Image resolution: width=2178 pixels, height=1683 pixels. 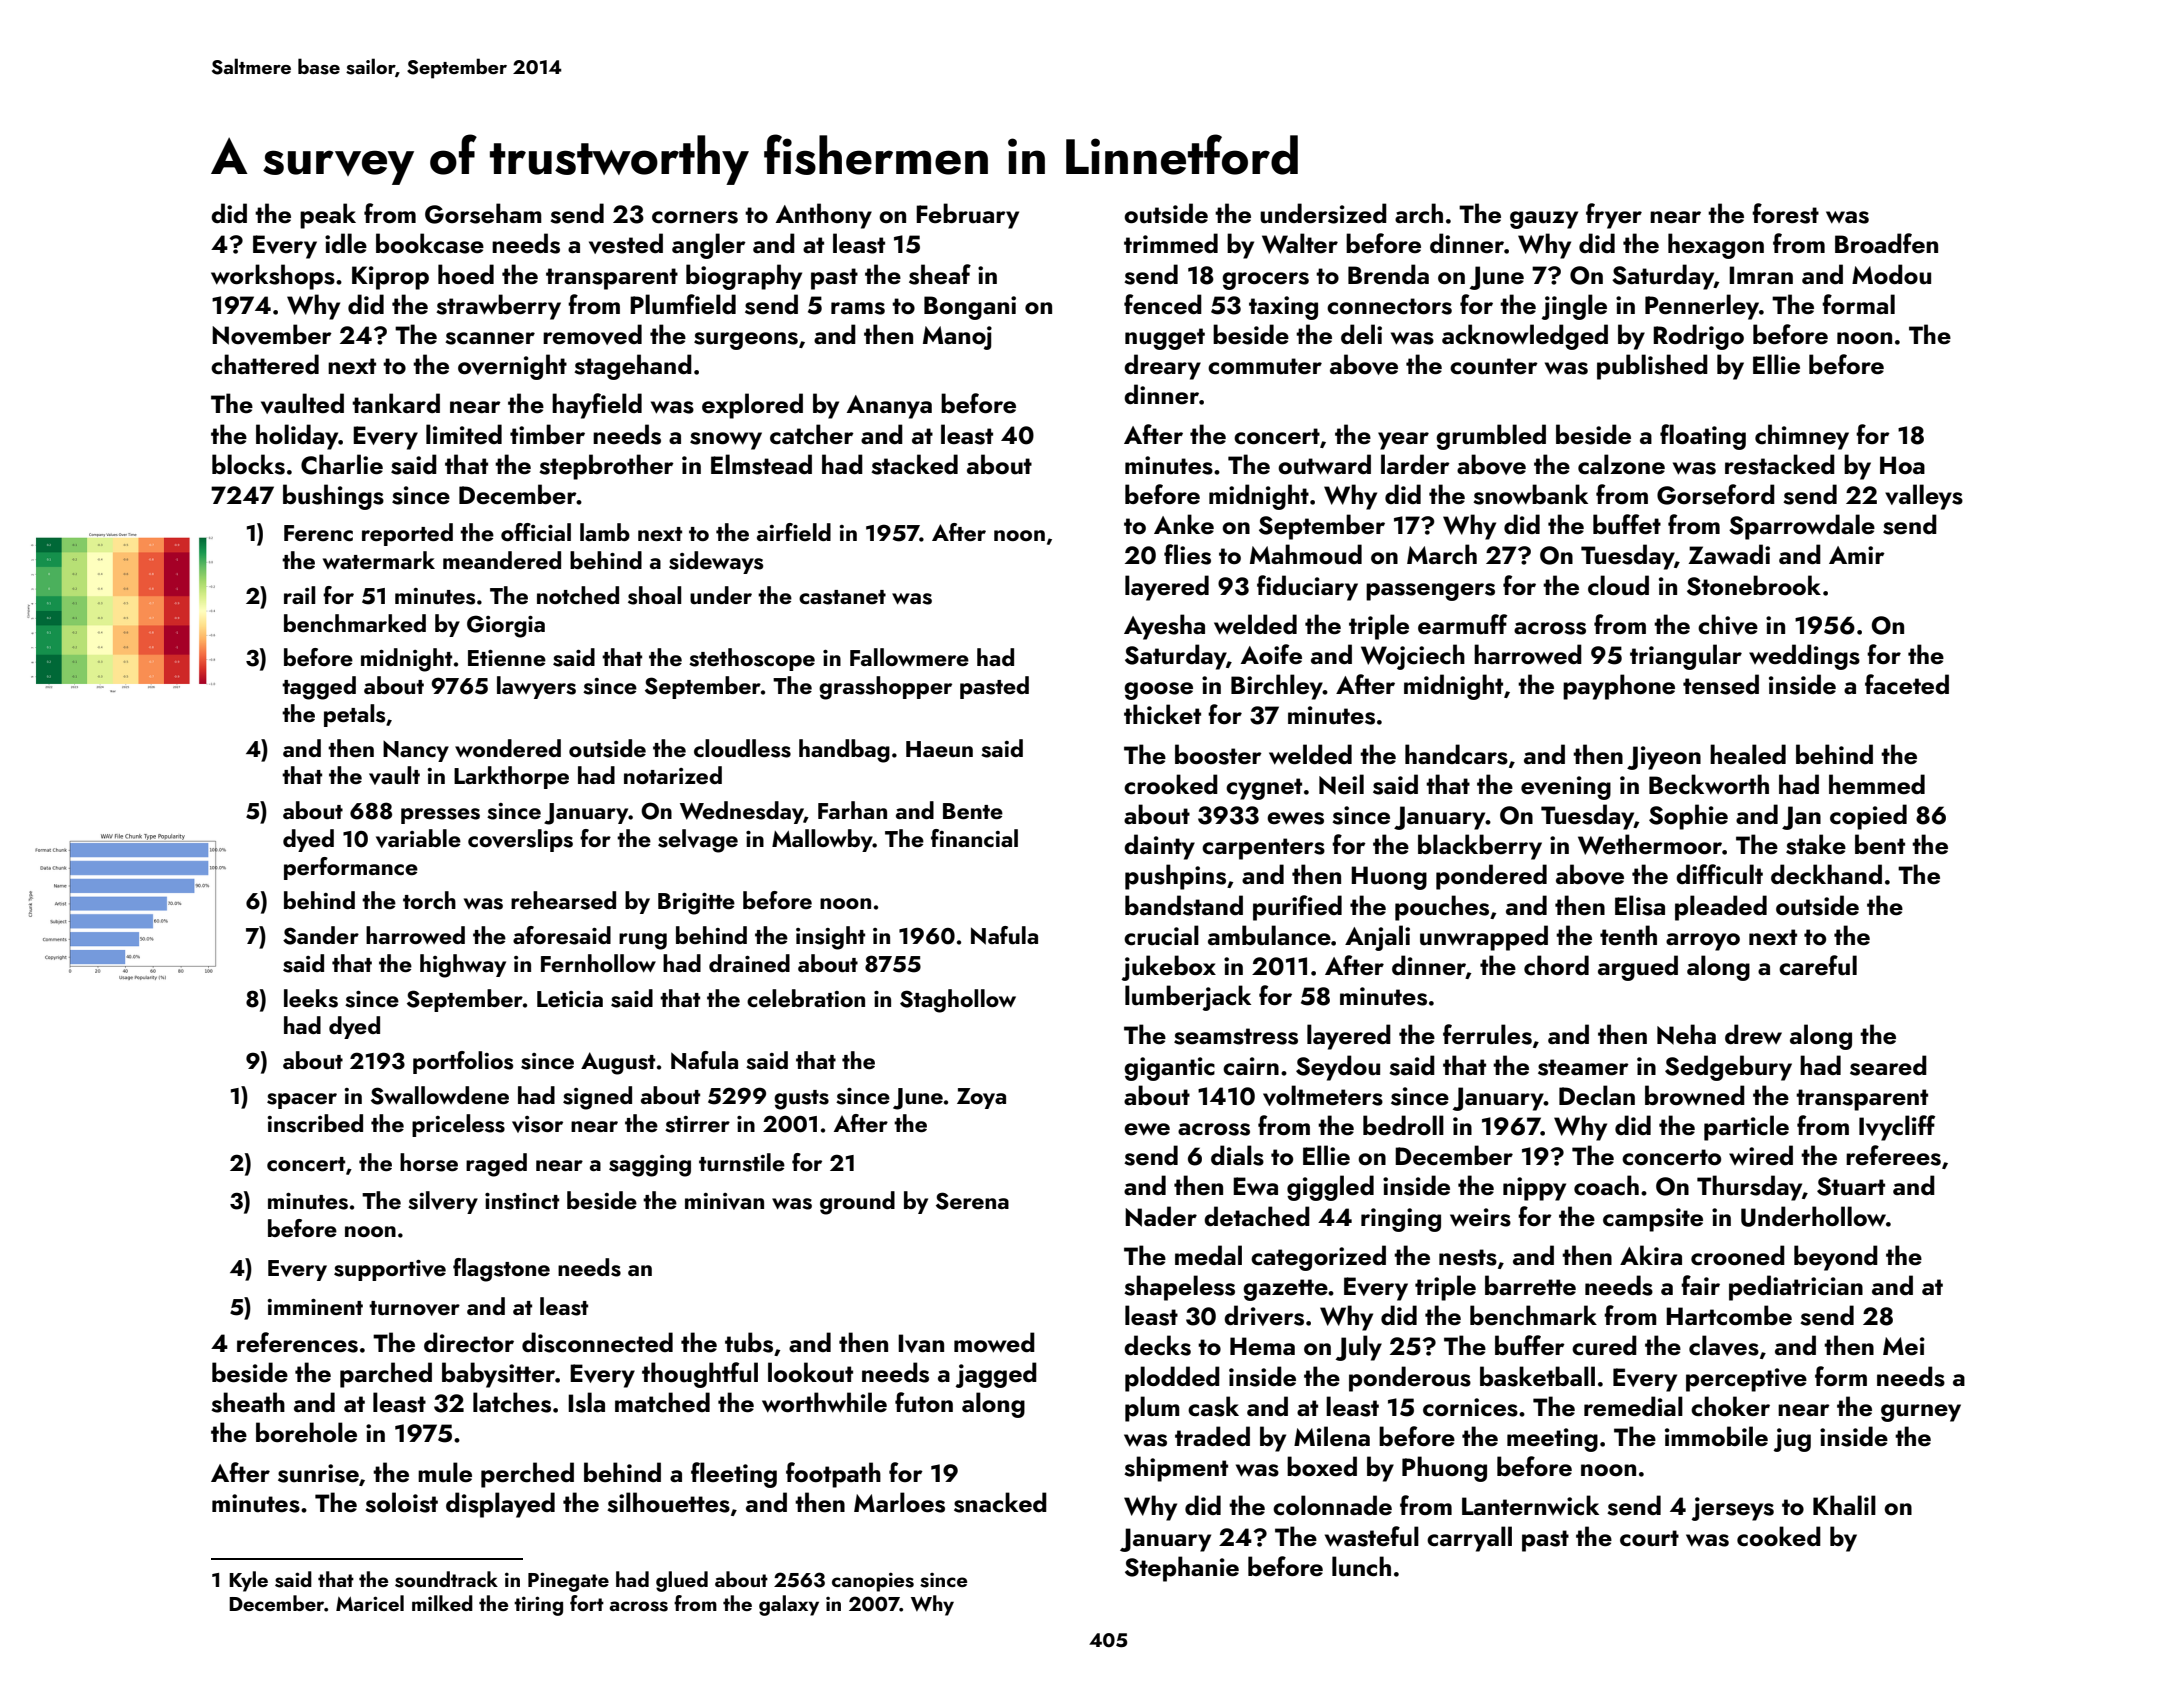 I want to click on Giorgia, so click(x=506, y=626).
